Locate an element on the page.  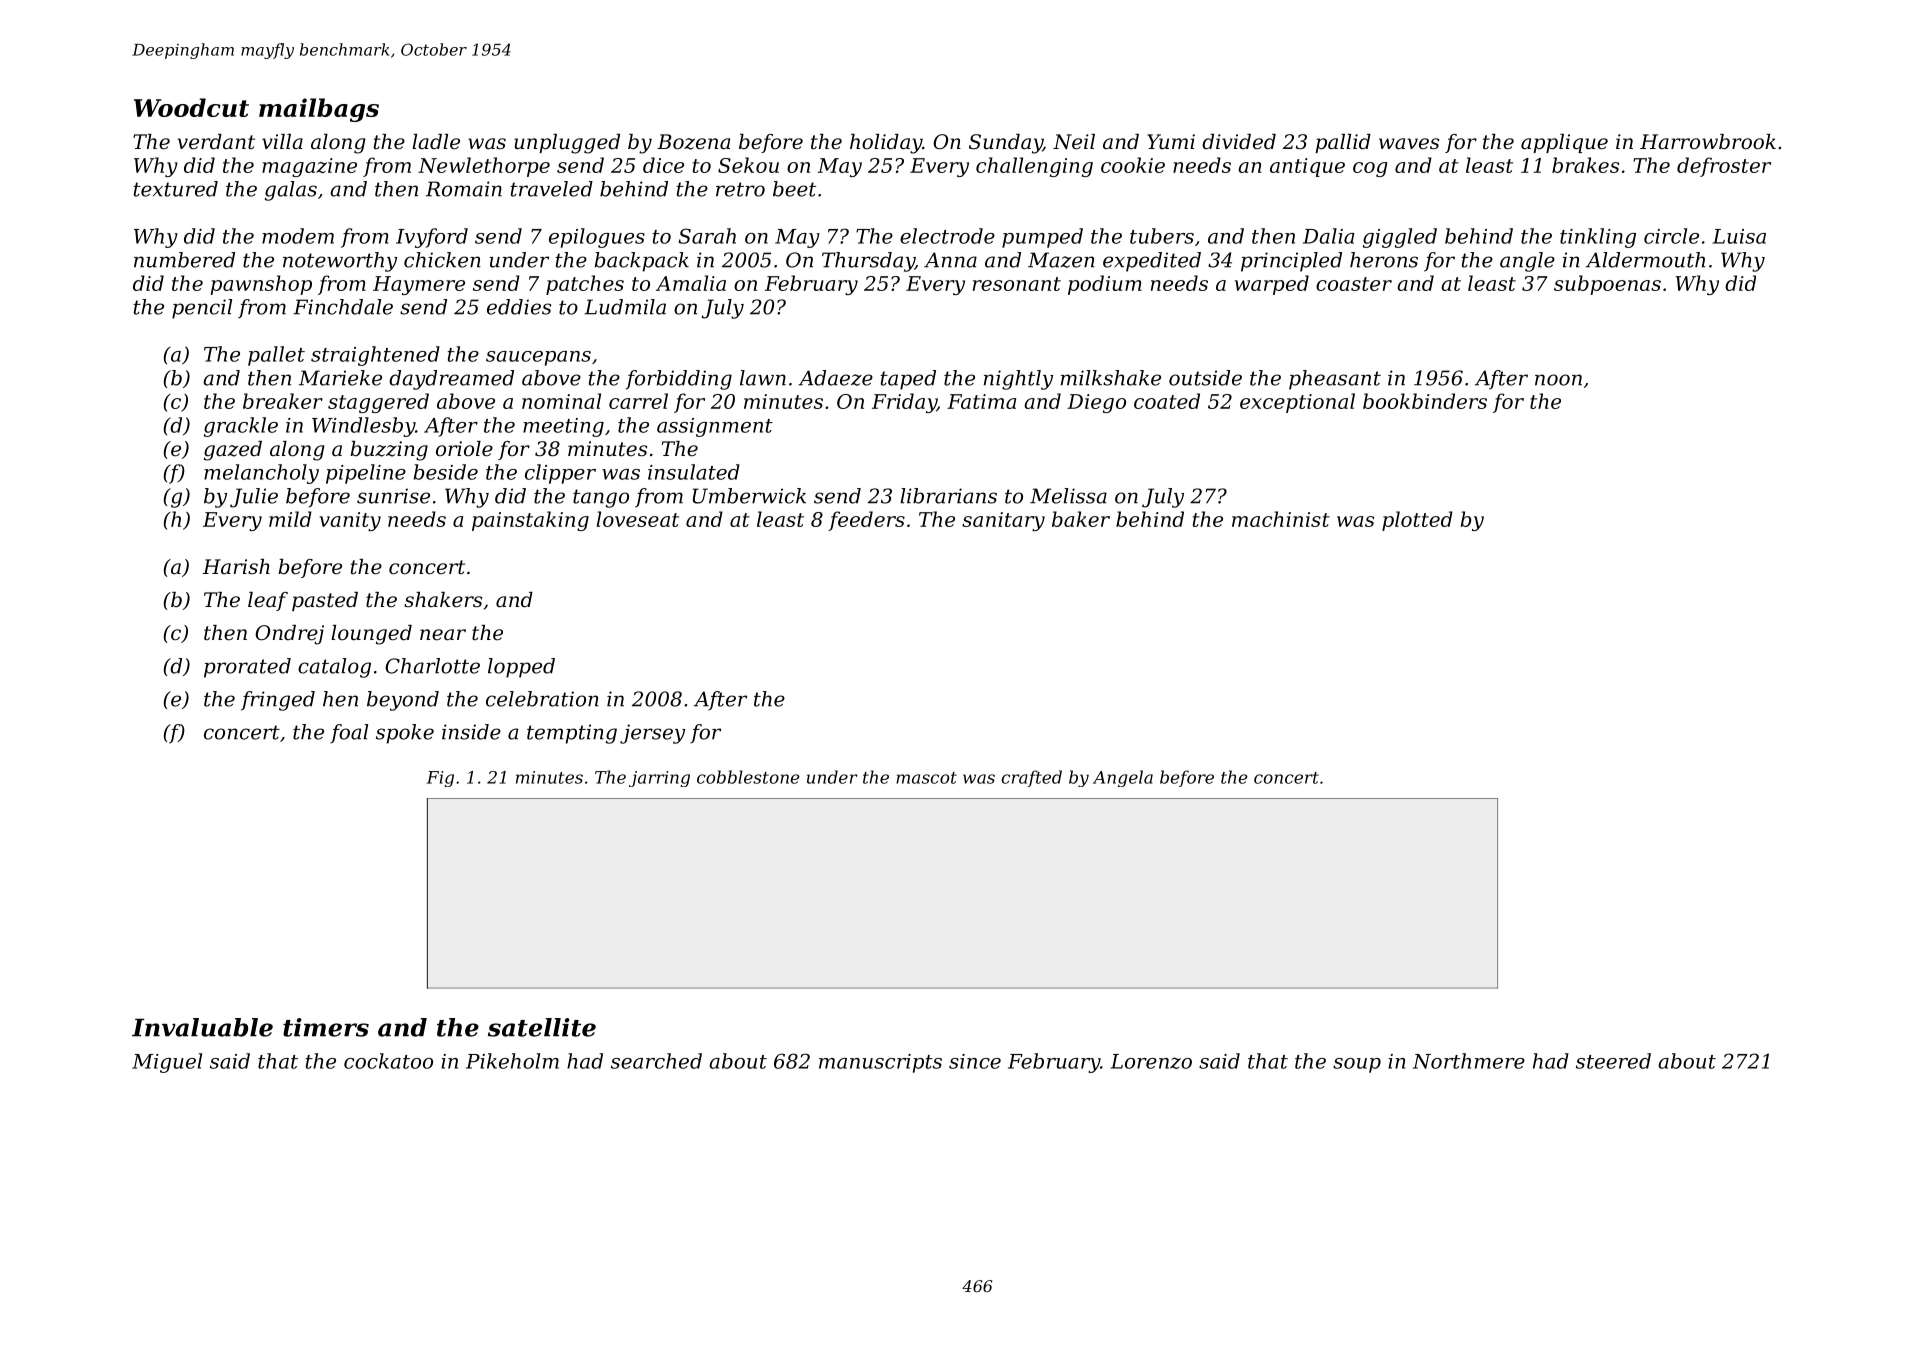
Julie is located at coordinates (254, 498).
